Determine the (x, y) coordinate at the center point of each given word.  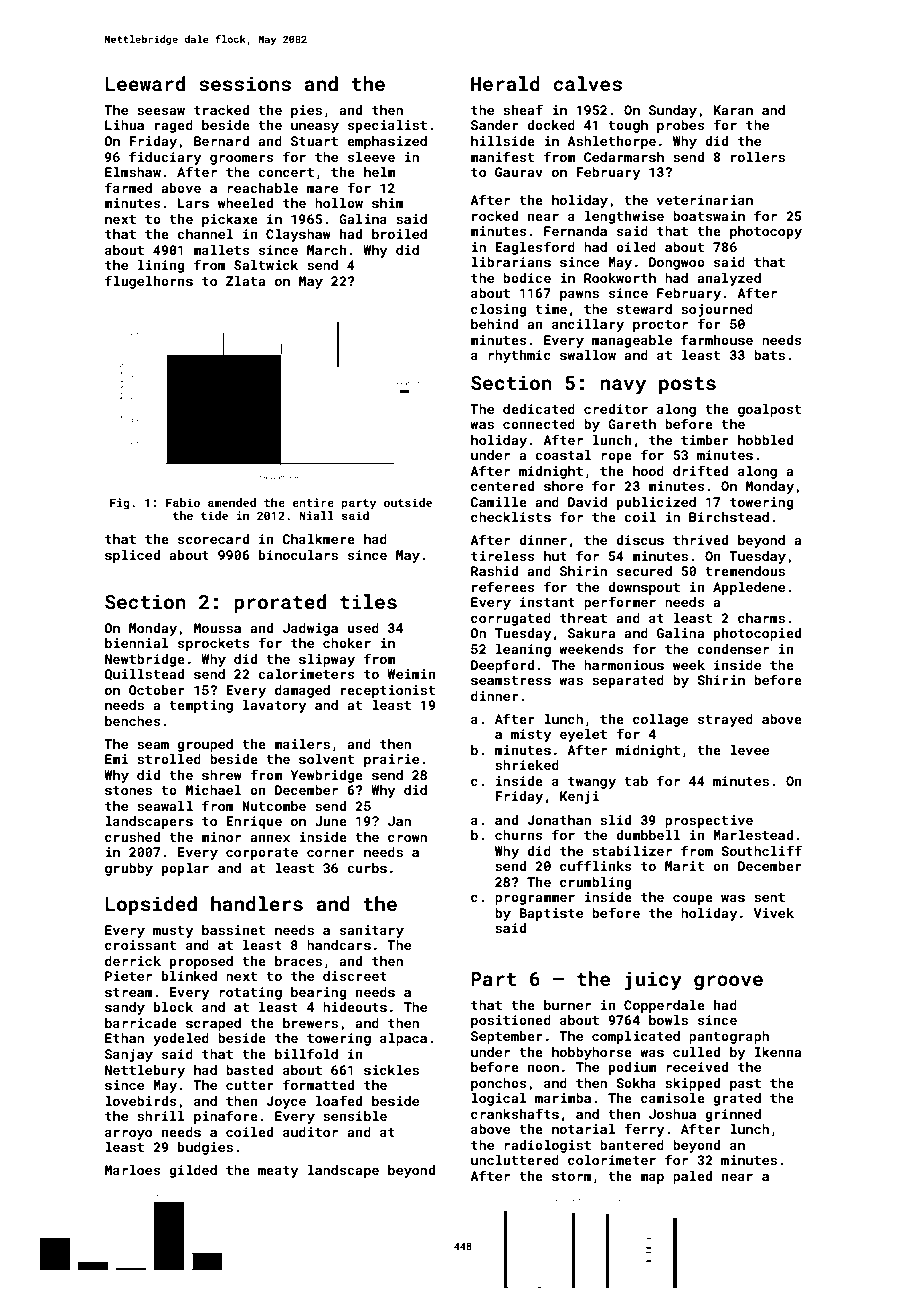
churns (519, 835)
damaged (302, 691)
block (173, 1007)
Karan (733, 110)
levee (749, 750)
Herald (505, 83)
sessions (245, 83)
